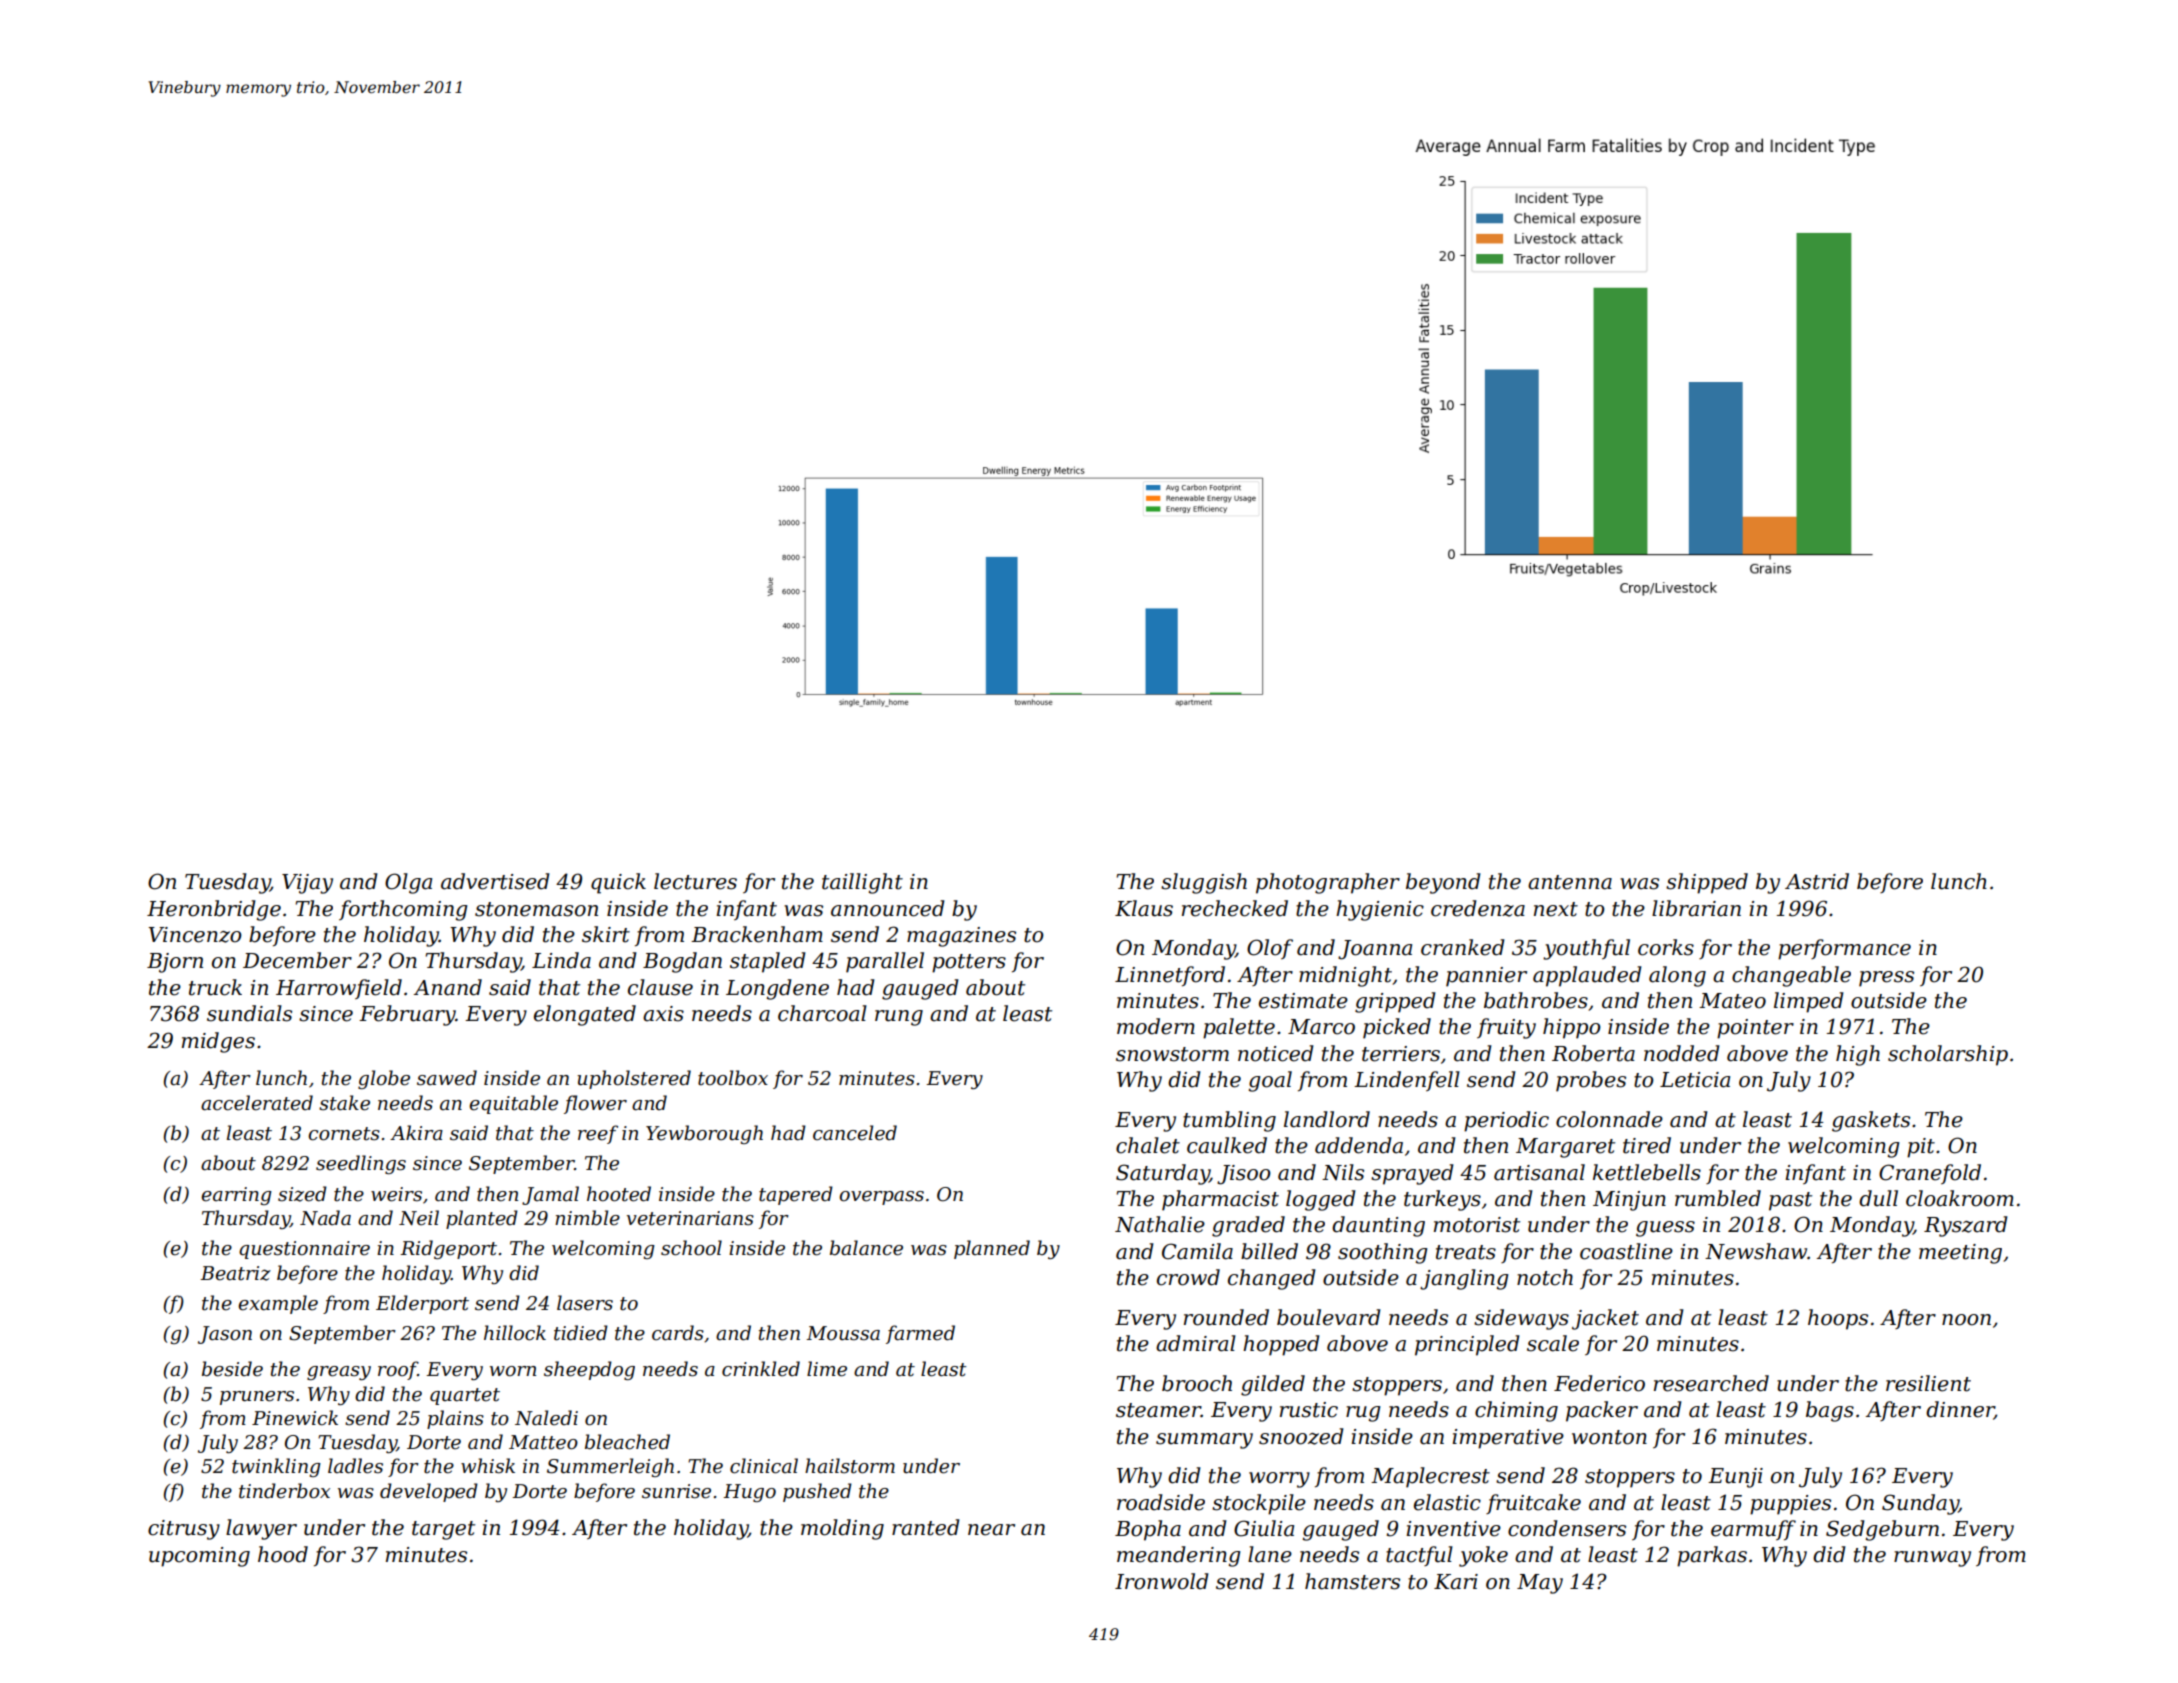 This document has width=2178, height=1683. Describe the element at coordinates (1570, 882) in the document. I see `antenna` at that location.
